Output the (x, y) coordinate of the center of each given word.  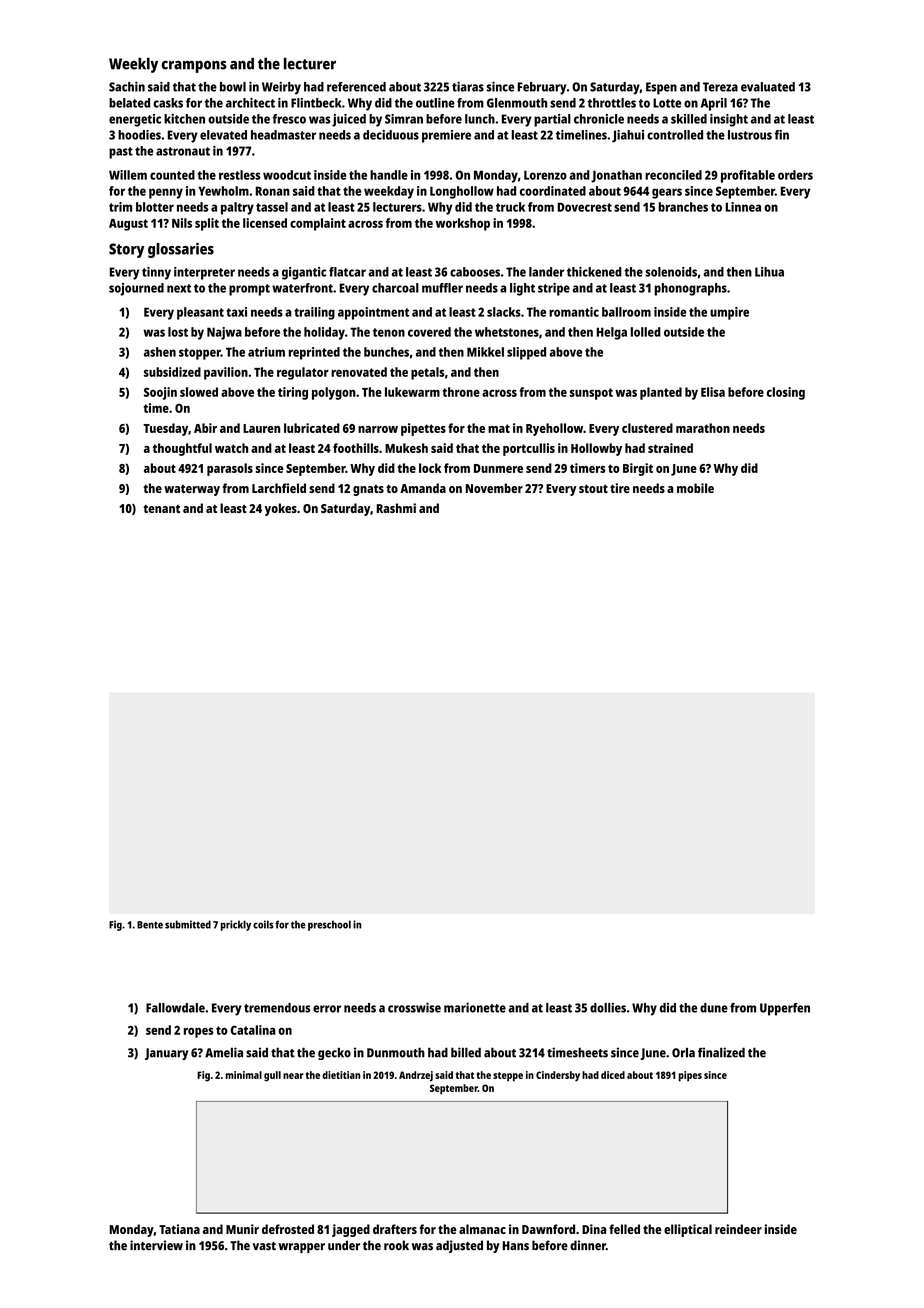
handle (389, 175)
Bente (150, 925)
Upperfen (785, 1009)
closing (786, 393)
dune (714, 1008)
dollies (608, 1008)
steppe (508, 1077)
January (167, 1054)
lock (430, 468)
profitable (748, 176)
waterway (192, 490)
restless (240, 175)
